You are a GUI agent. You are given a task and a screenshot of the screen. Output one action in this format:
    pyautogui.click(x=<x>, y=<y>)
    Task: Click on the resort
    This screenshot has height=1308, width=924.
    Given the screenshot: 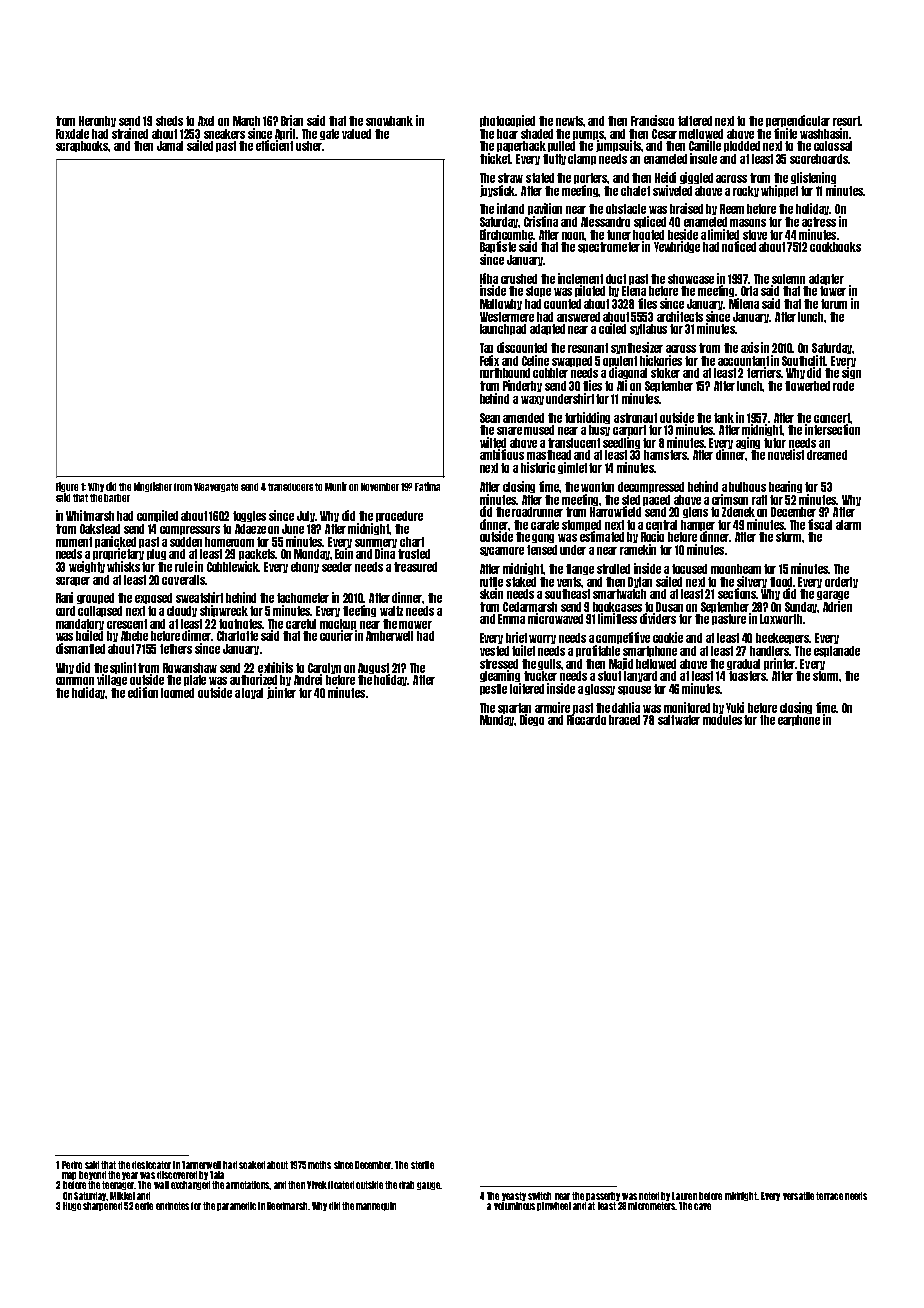 What is the action you would take?
    pyautogui.click(x=846, y=121)
